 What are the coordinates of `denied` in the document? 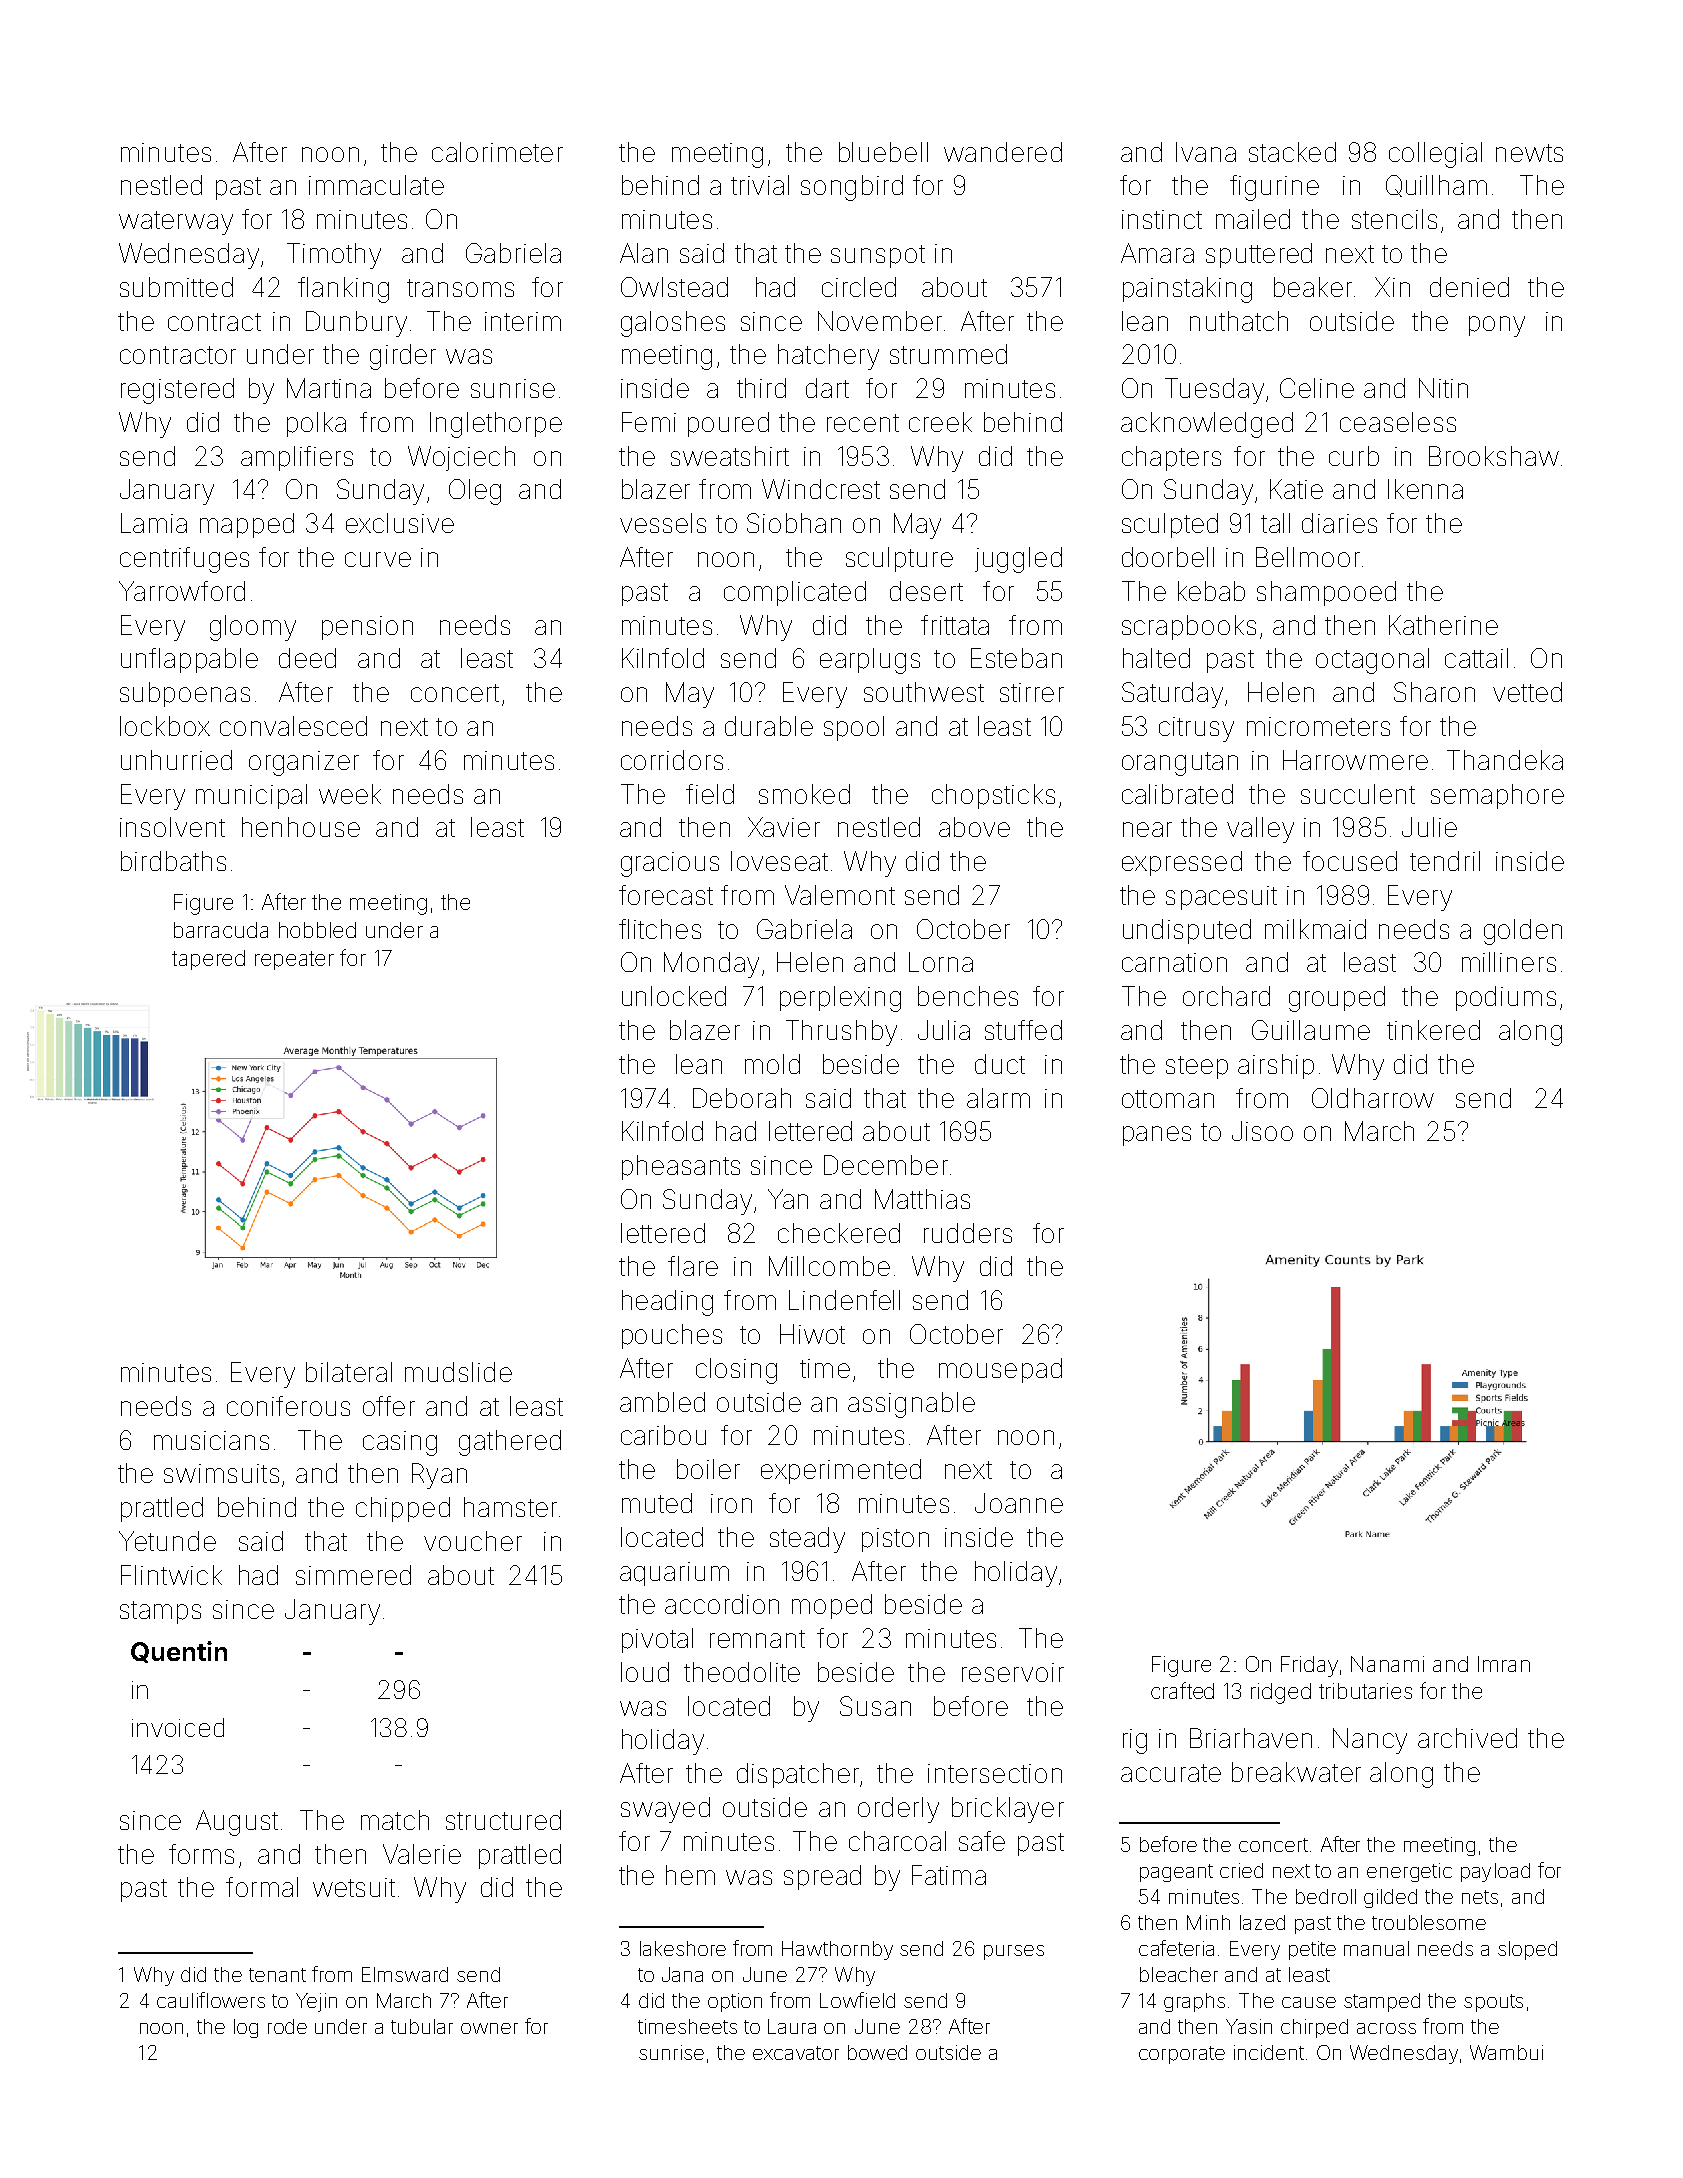 It's located at (1469, 287).
